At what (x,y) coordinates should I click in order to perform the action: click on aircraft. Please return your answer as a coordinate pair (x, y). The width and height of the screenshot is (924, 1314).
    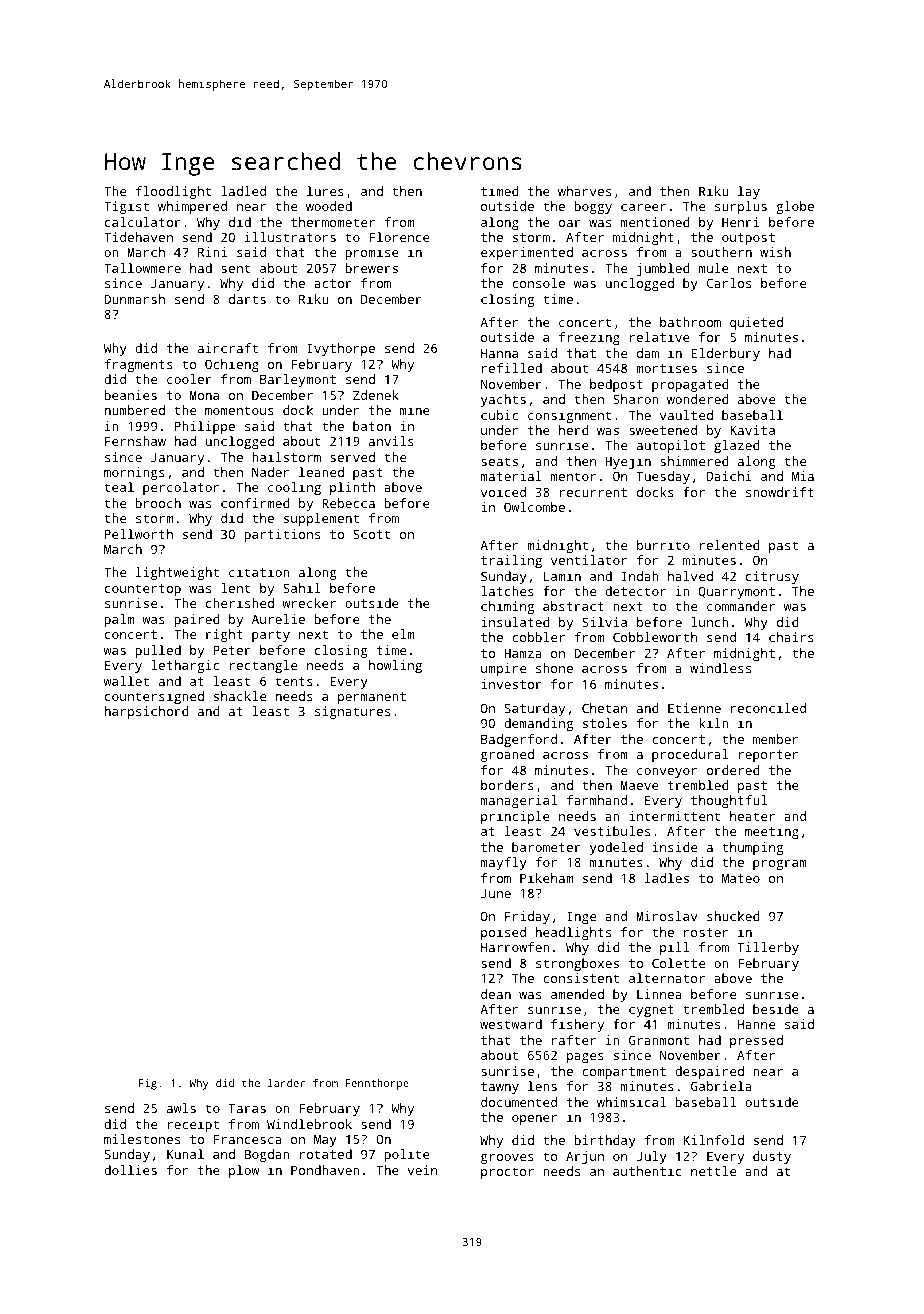
    Looking at the image, I should click on (228, 348).
